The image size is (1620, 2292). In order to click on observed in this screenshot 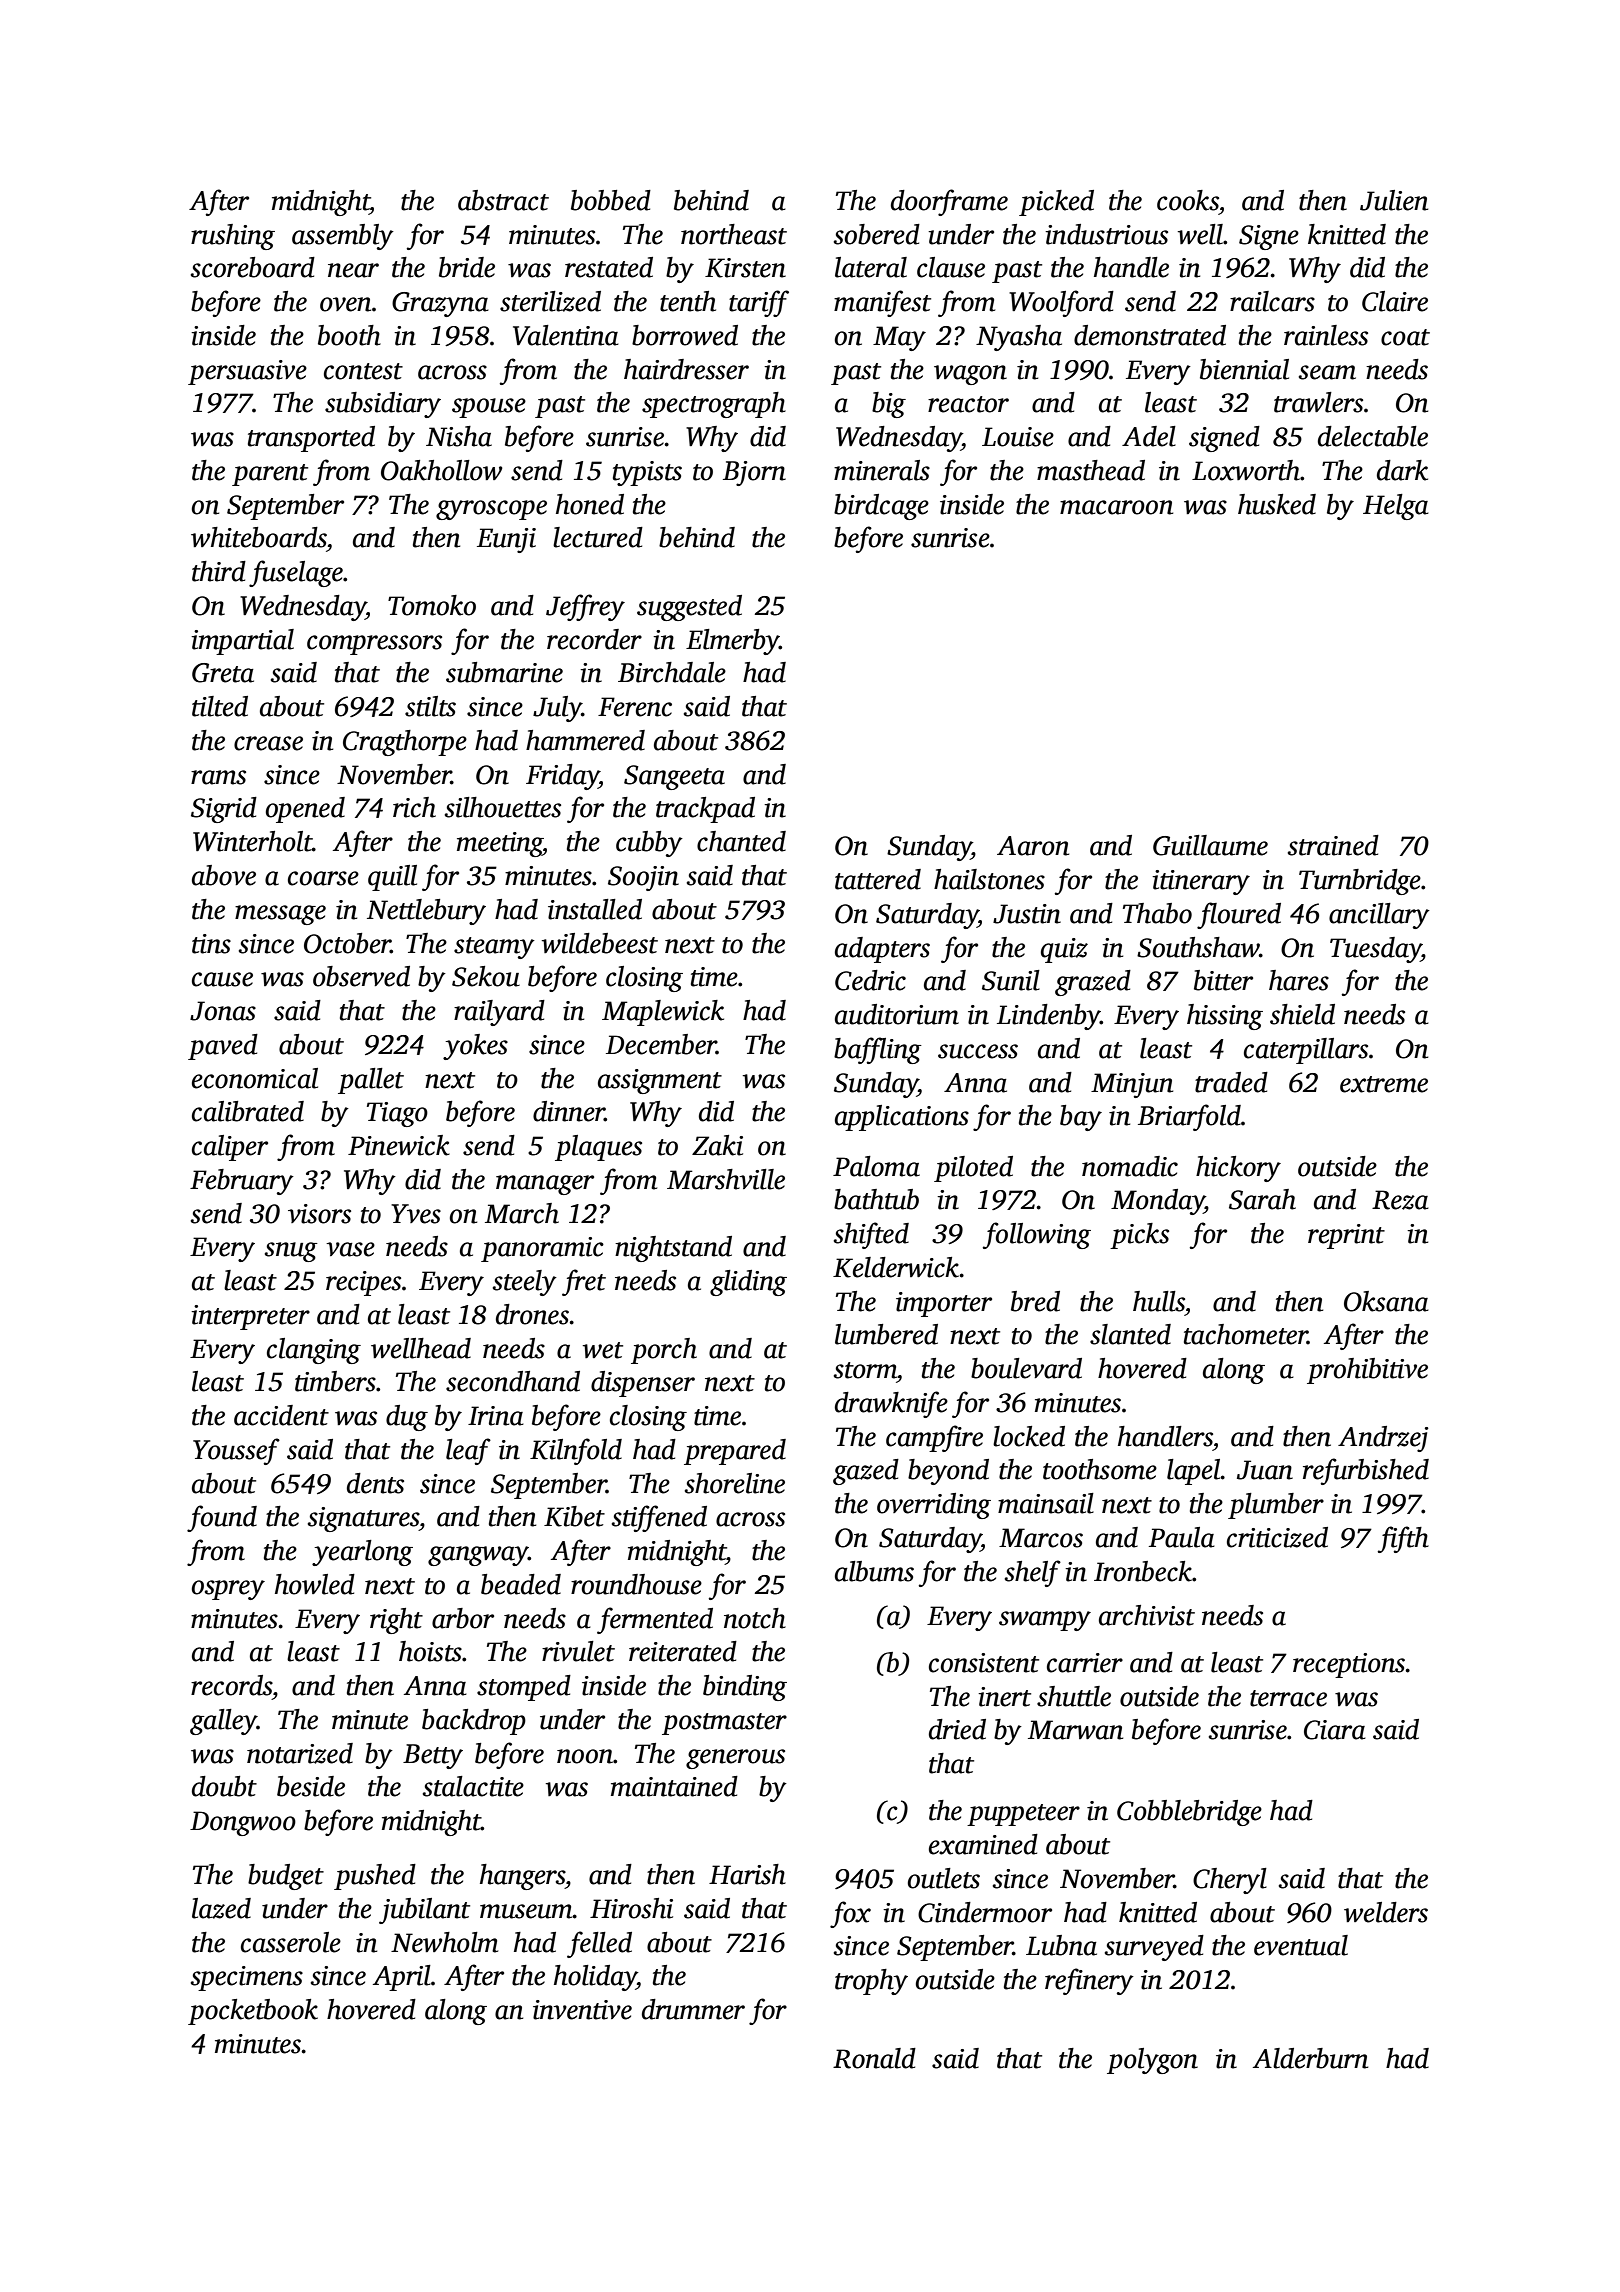, I will do `click(361, 976)`.
